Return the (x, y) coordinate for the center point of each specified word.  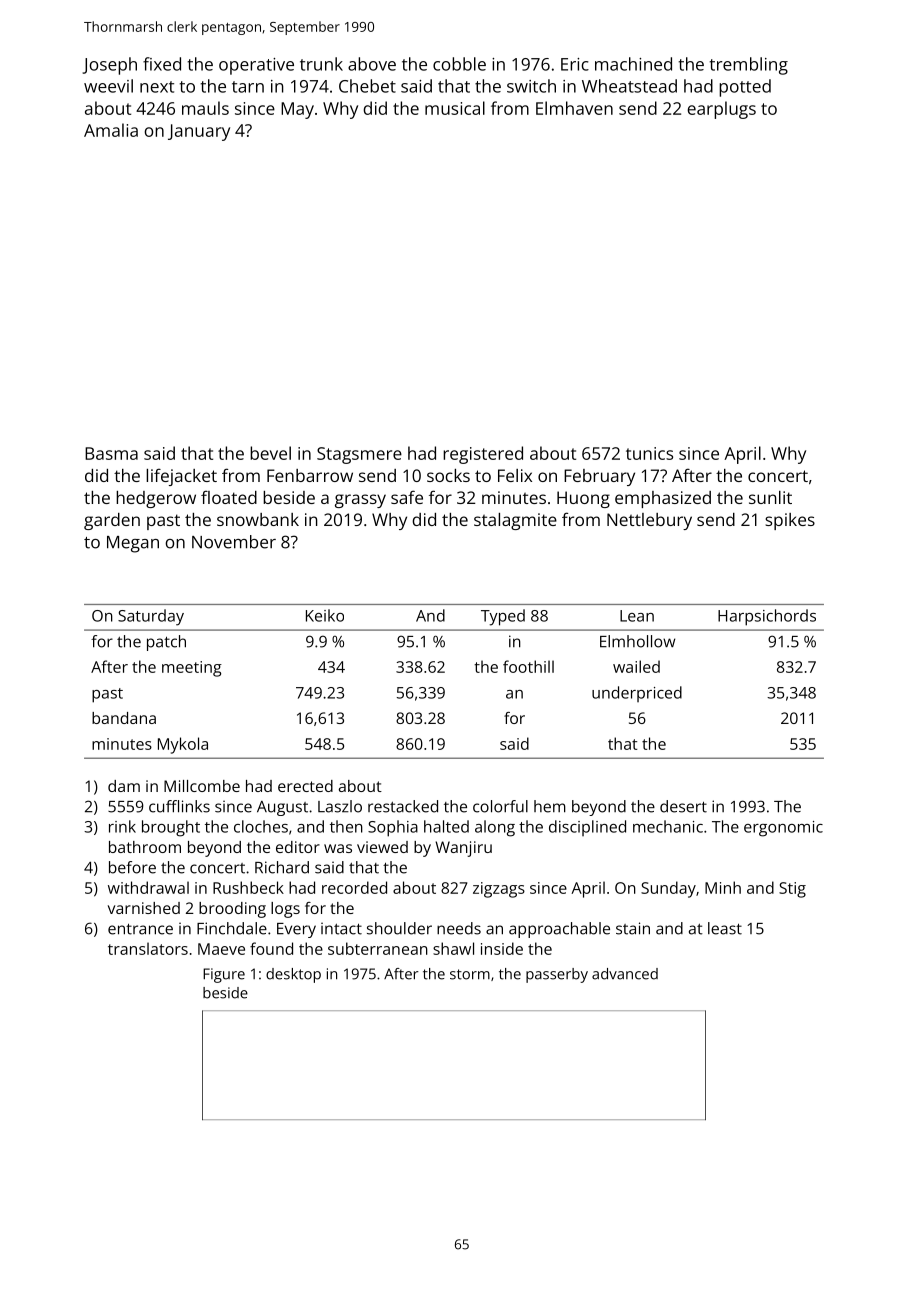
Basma (111, 453)
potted (745, 88)
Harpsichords (767, 617)
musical (455, 108)
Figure (224, 975)
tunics (649, 453)
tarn (248, 87)
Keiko (325, 615)
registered (483, 455)
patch (166, 643)
